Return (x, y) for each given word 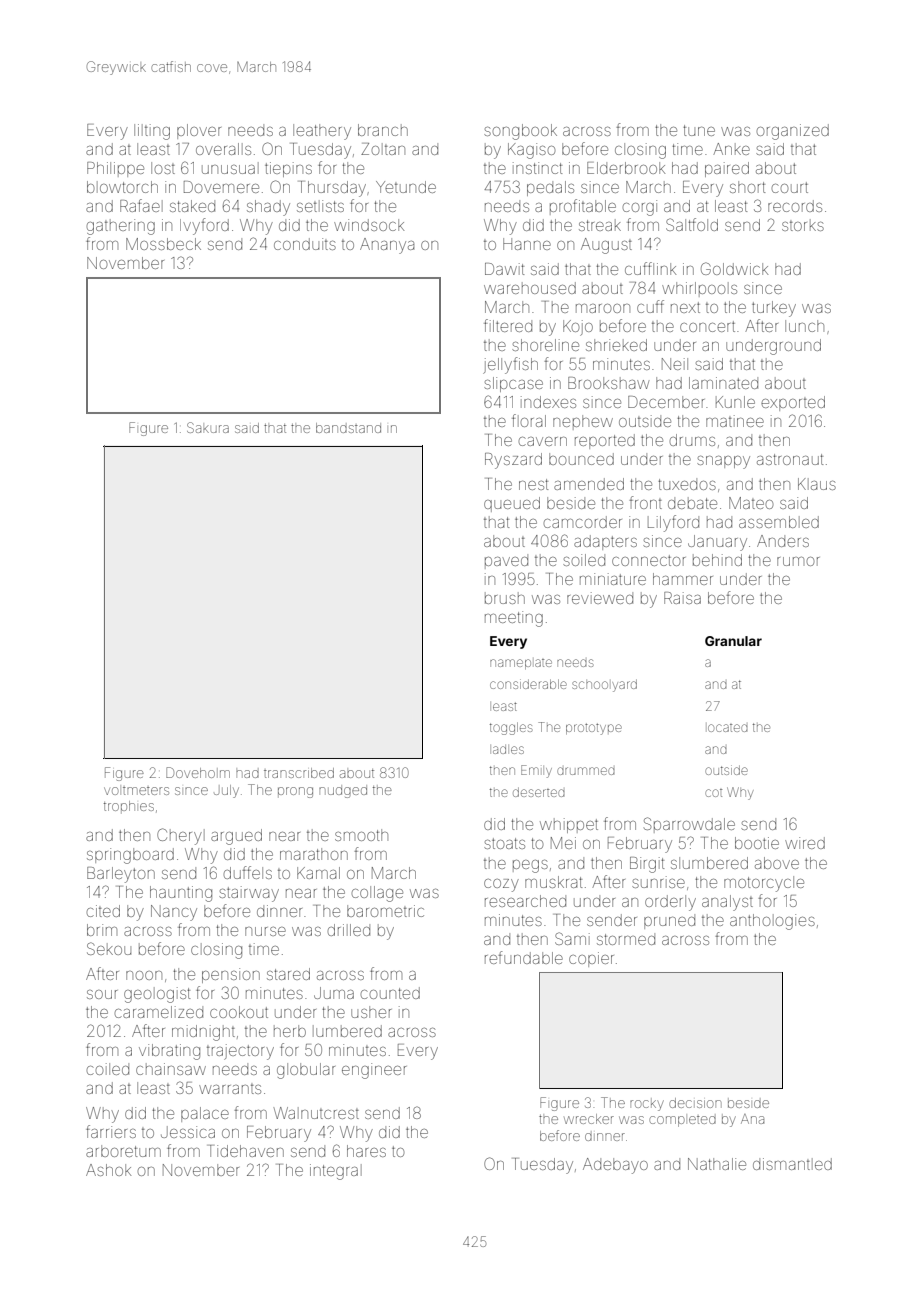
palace (205, 1114)
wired (805, 843)
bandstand (348, 428)
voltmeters (136, 791)
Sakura (208, 427)
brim (102, 930)
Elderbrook (626, 168)
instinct (537, 168)
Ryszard (513, 461)
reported (605, 441)
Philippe (115, 169)
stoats (504, 843)
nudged (343, 791)
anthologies (772, 922)
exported (793, 403)
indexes (548, 402)
